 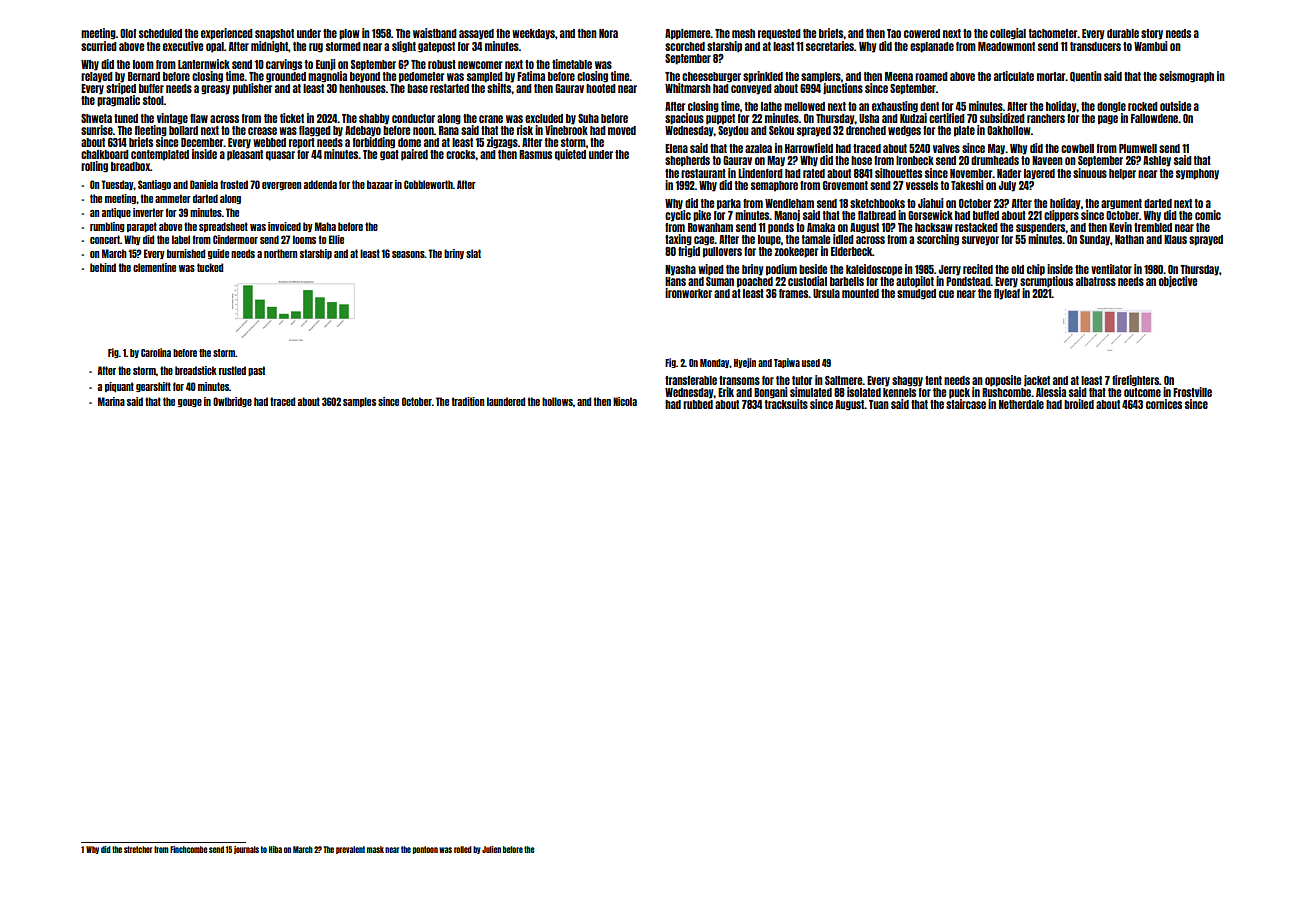 What do you see at coordinates (1111, 269) in the screenshot?
I see `ventilator` at bounding box center [1111, 269].
